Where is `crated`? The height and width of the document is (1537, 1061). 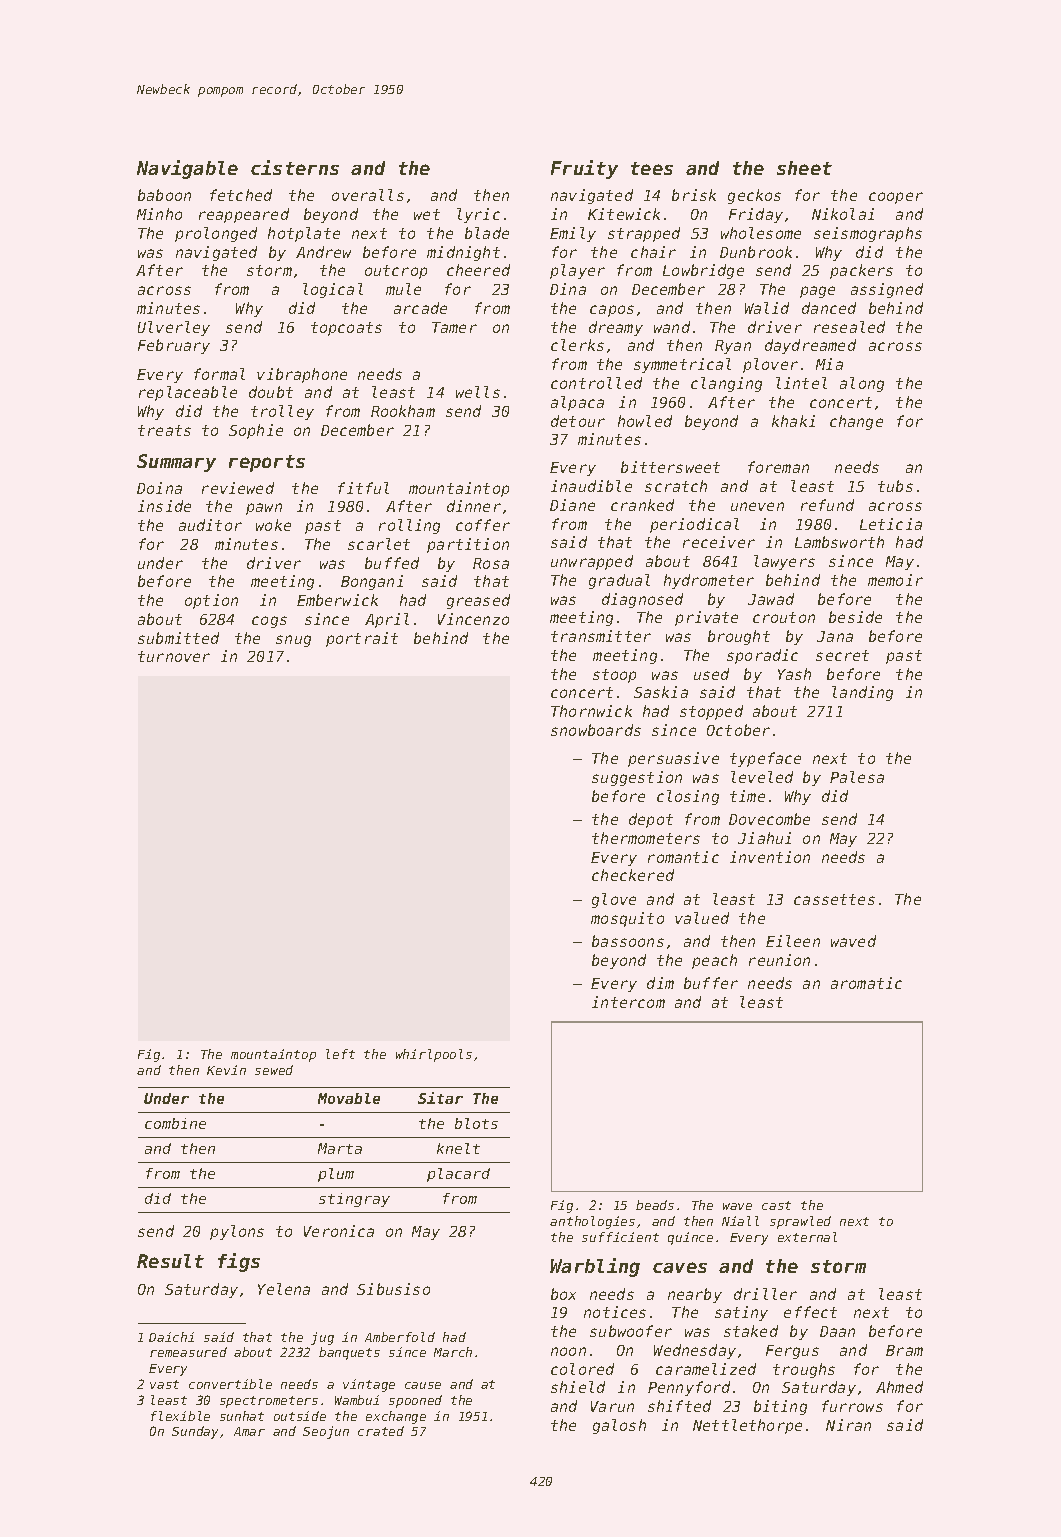 crated is located at coordinates (381, 1431).
